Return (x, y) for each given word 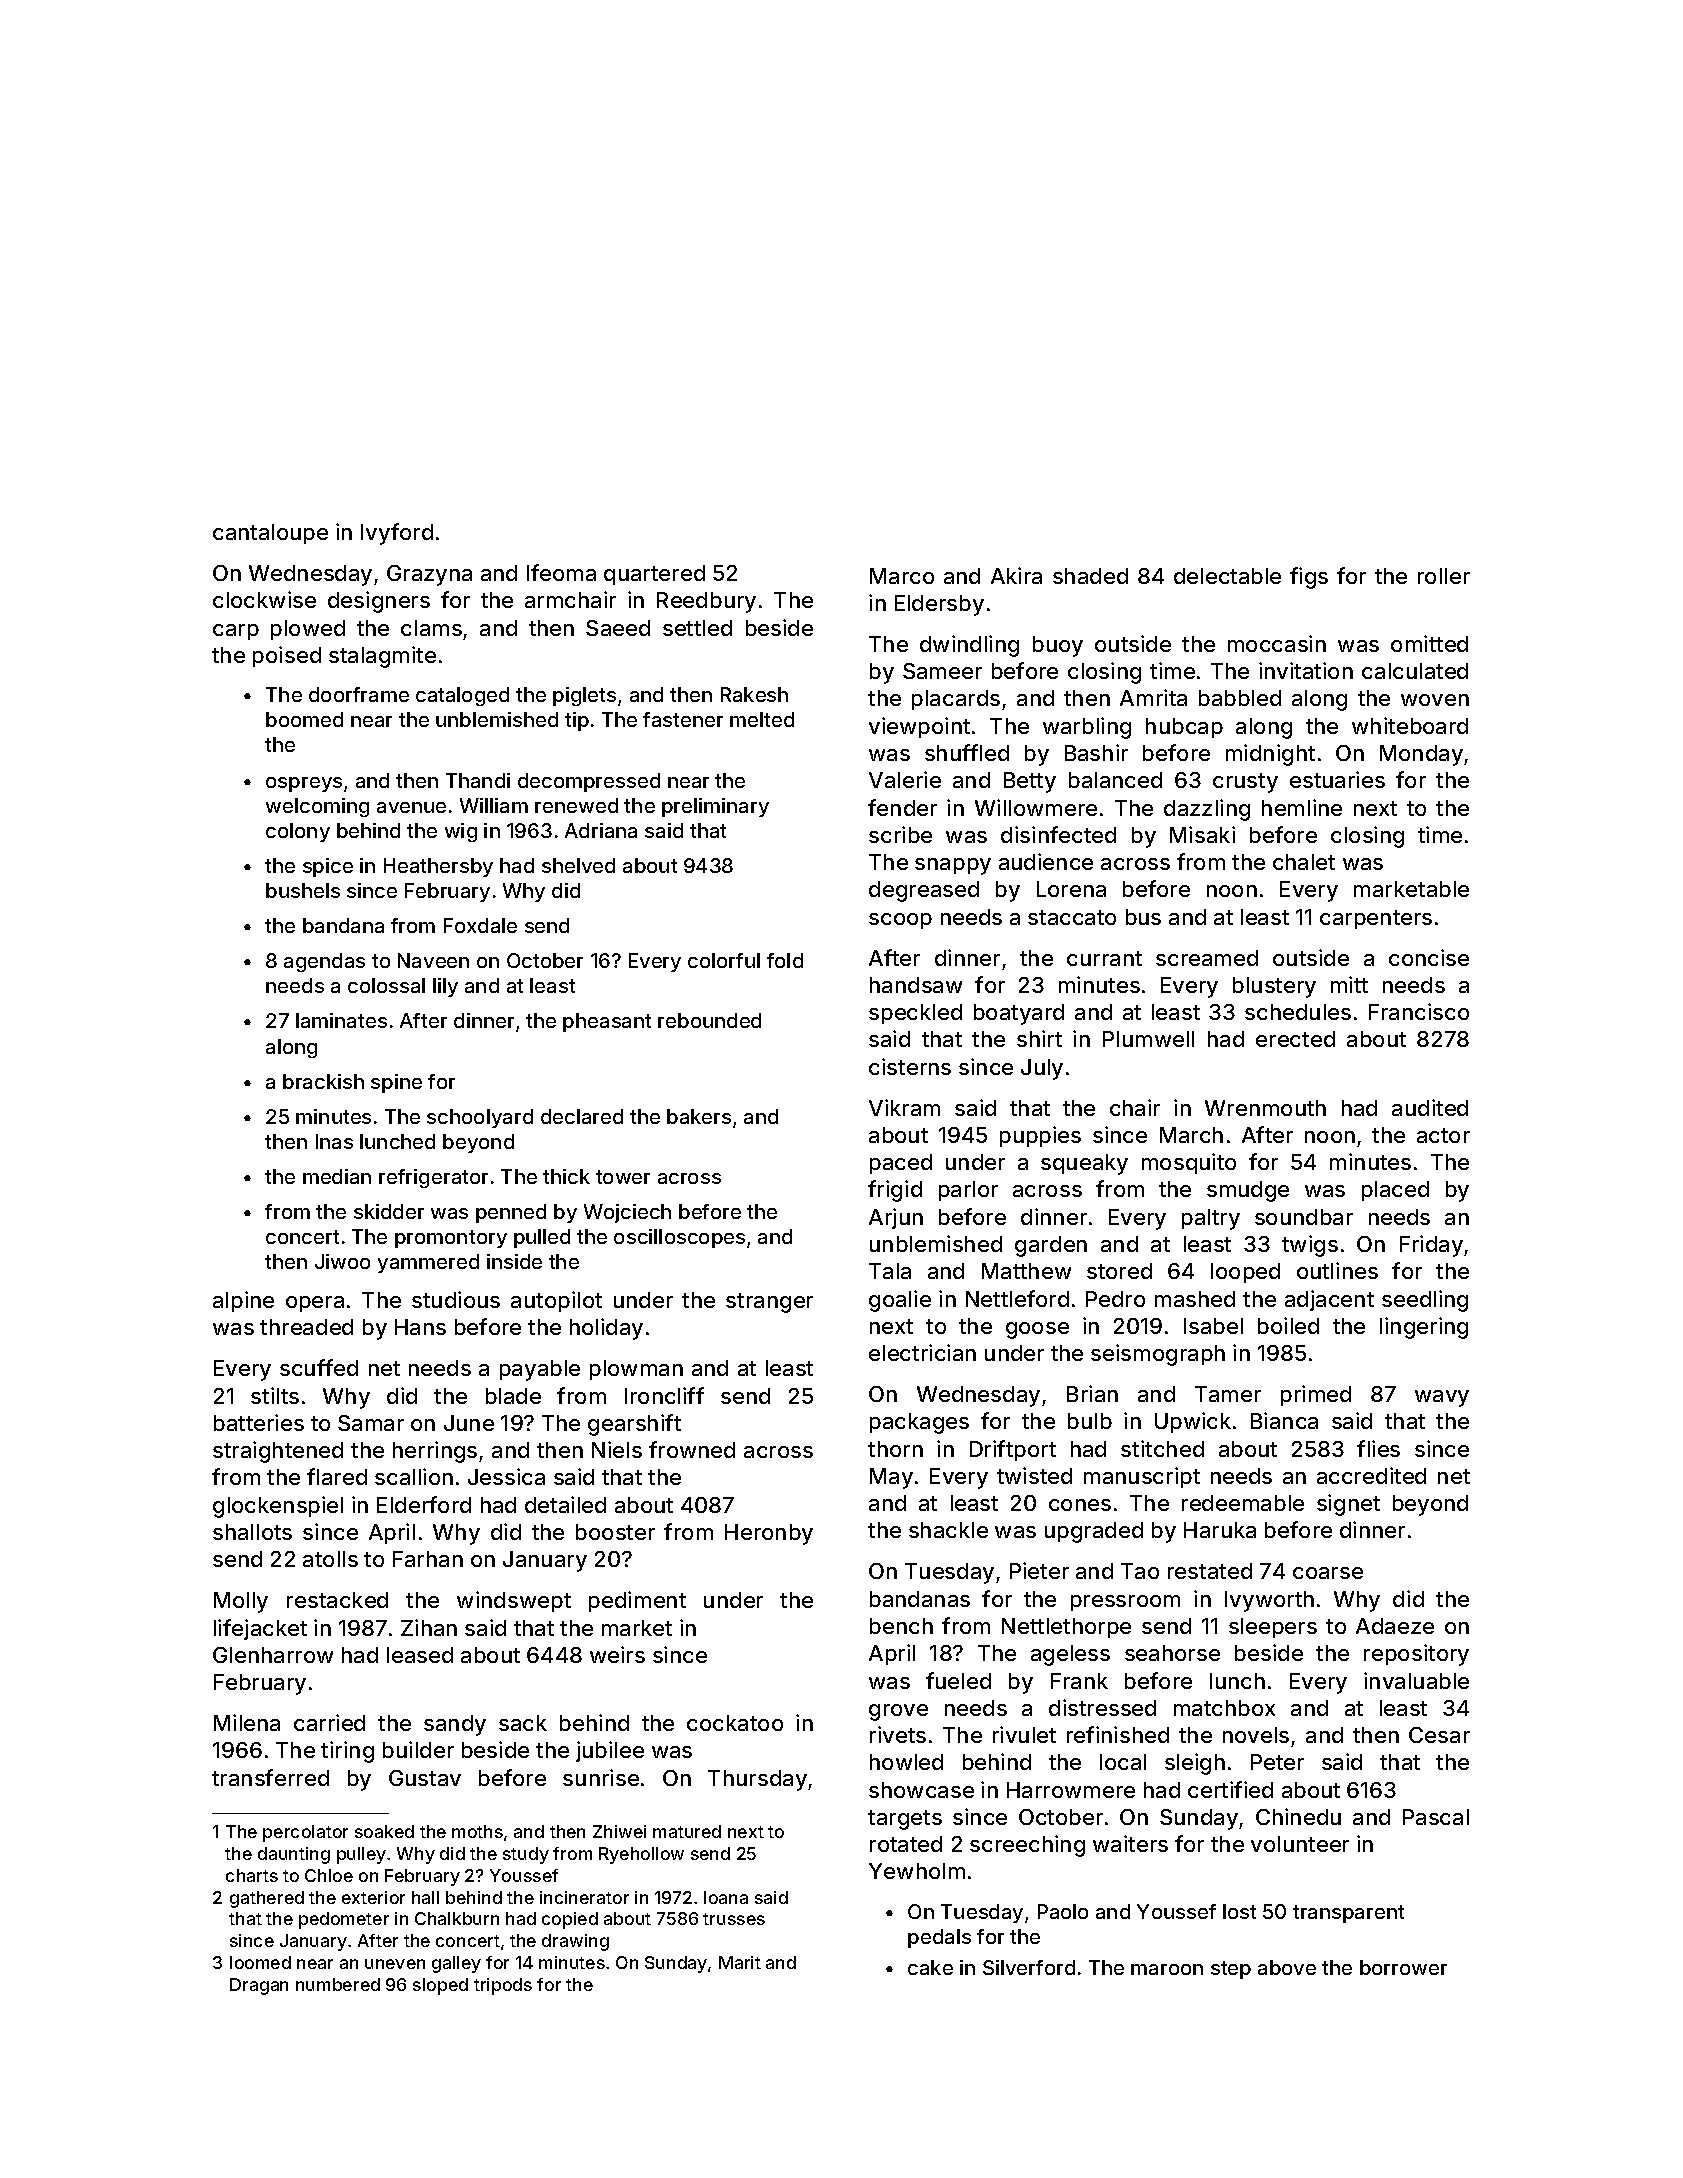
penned (511, 1213)
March (1191, 1135)
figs (1309, 578)
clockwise (264, 599)
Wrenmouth (1265, 1108)
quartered (654, 575)
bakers (699, 1116)
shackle (948, 1530)
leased (420, 1655)
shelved (578, 865)
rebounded (709, 1020)
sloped (440, 1986)
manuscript (1142, 1477)
